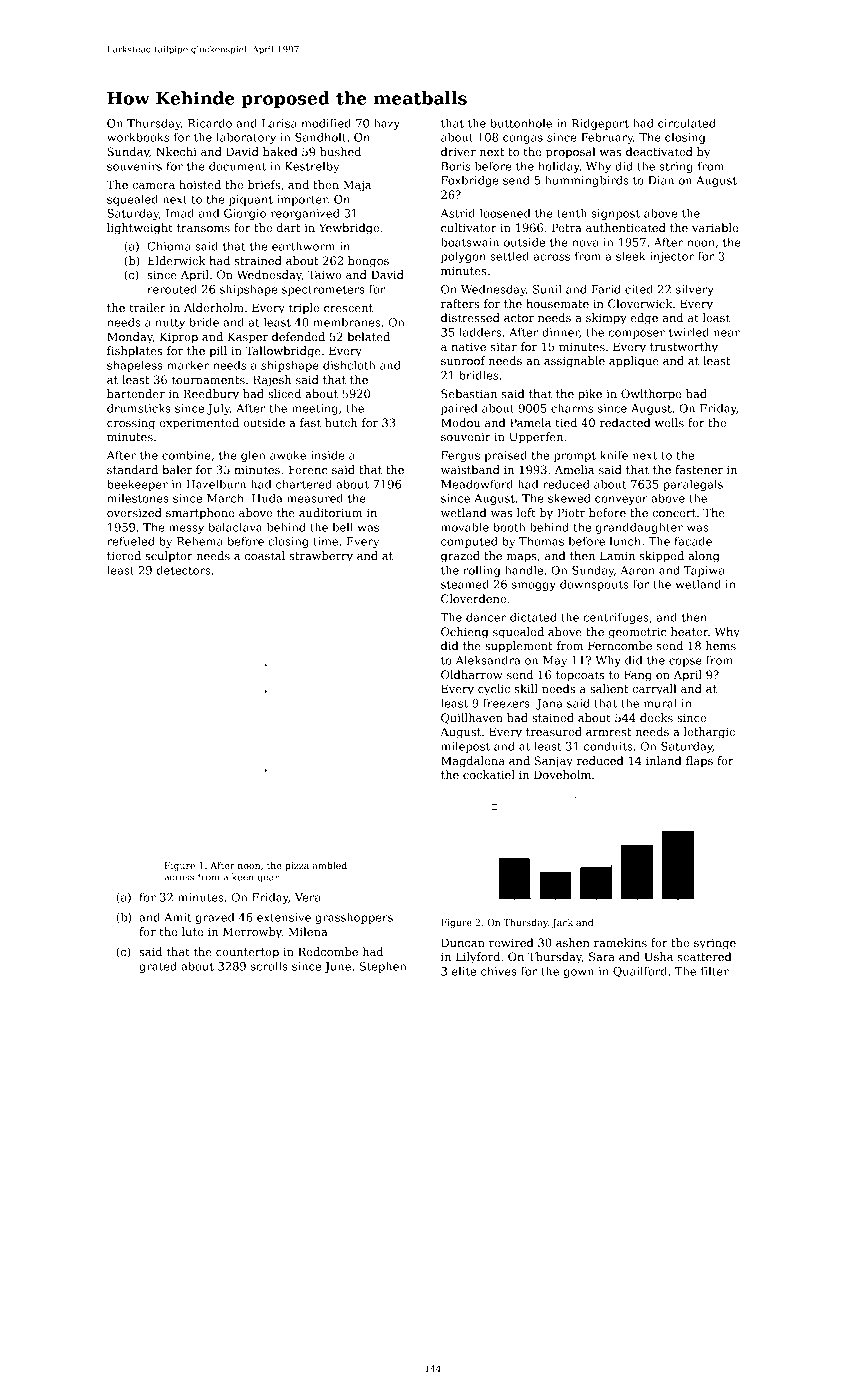 This page has height=1400, width=849. Describe the element at coordinates (138, 498) in the page. I see `milestones` at that location.
